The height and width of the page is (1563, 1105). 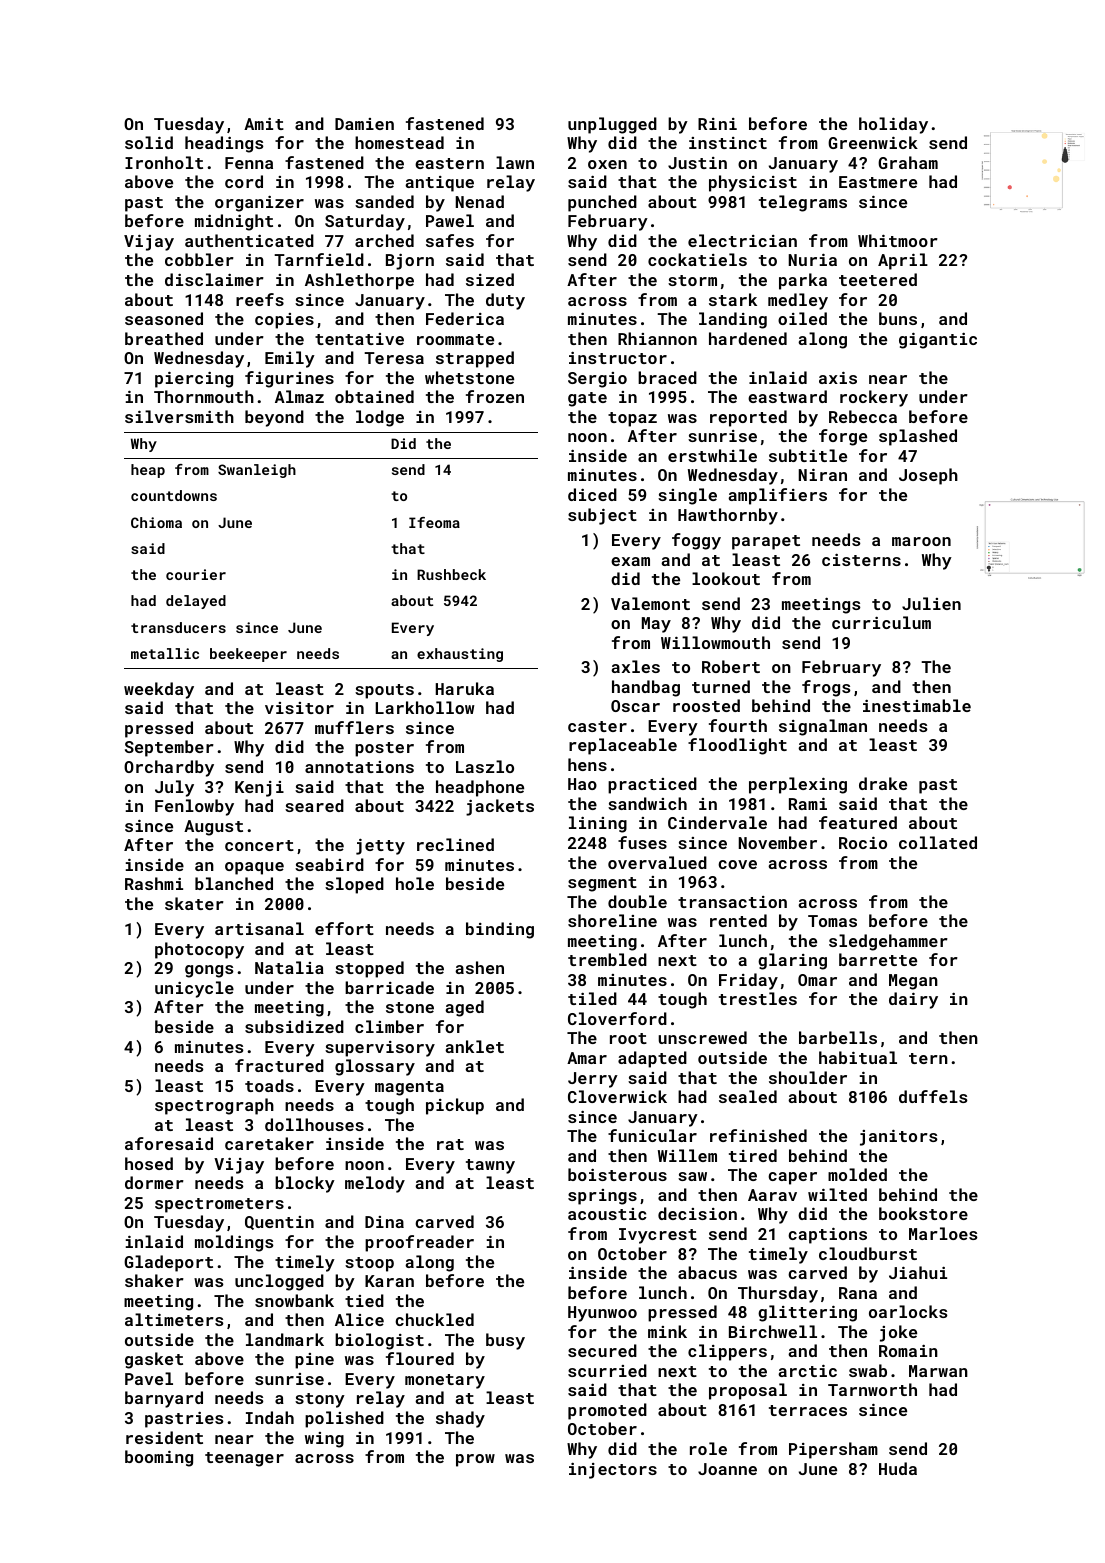 I want to click on terraces, so click(x=808, y=1410).
